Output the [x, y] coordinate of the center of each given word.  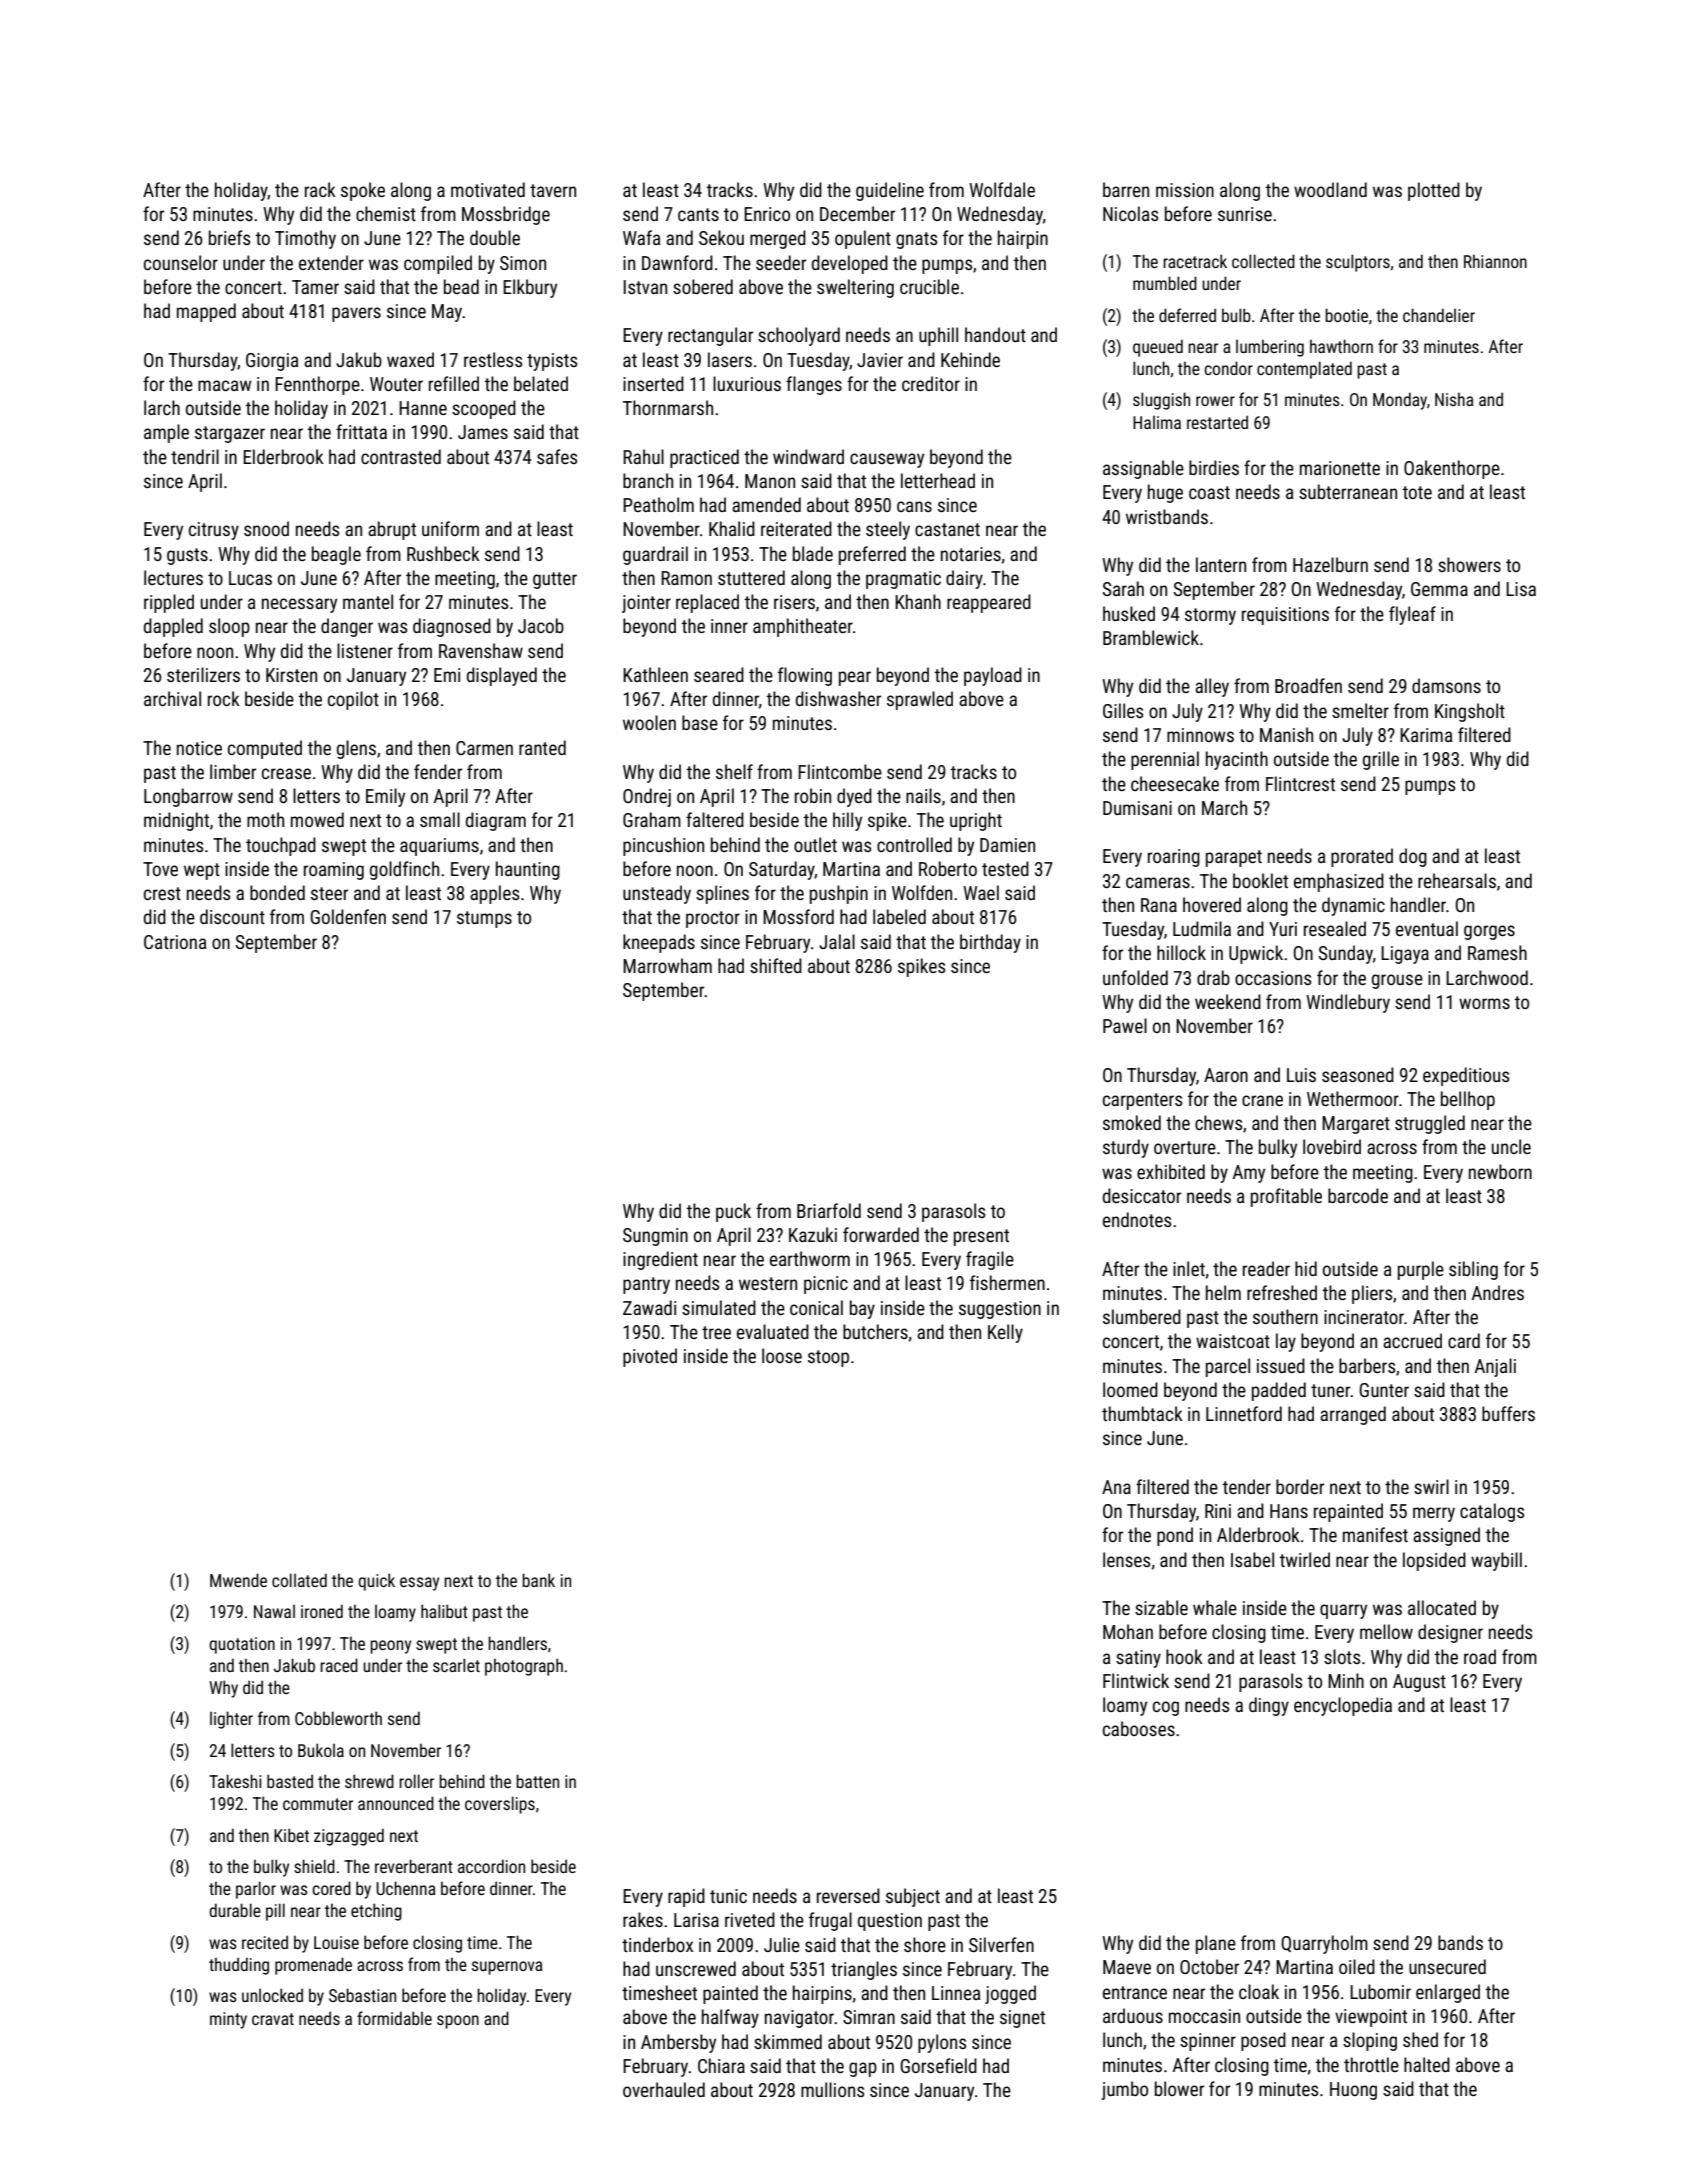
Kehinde [970, 359]
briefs [229, 237]
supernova [507, 1968]
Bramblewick [1151, 637]
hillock [1181, 952]
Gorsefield [938, 2065]
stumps [484, 919]
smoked [1132, 1122]
